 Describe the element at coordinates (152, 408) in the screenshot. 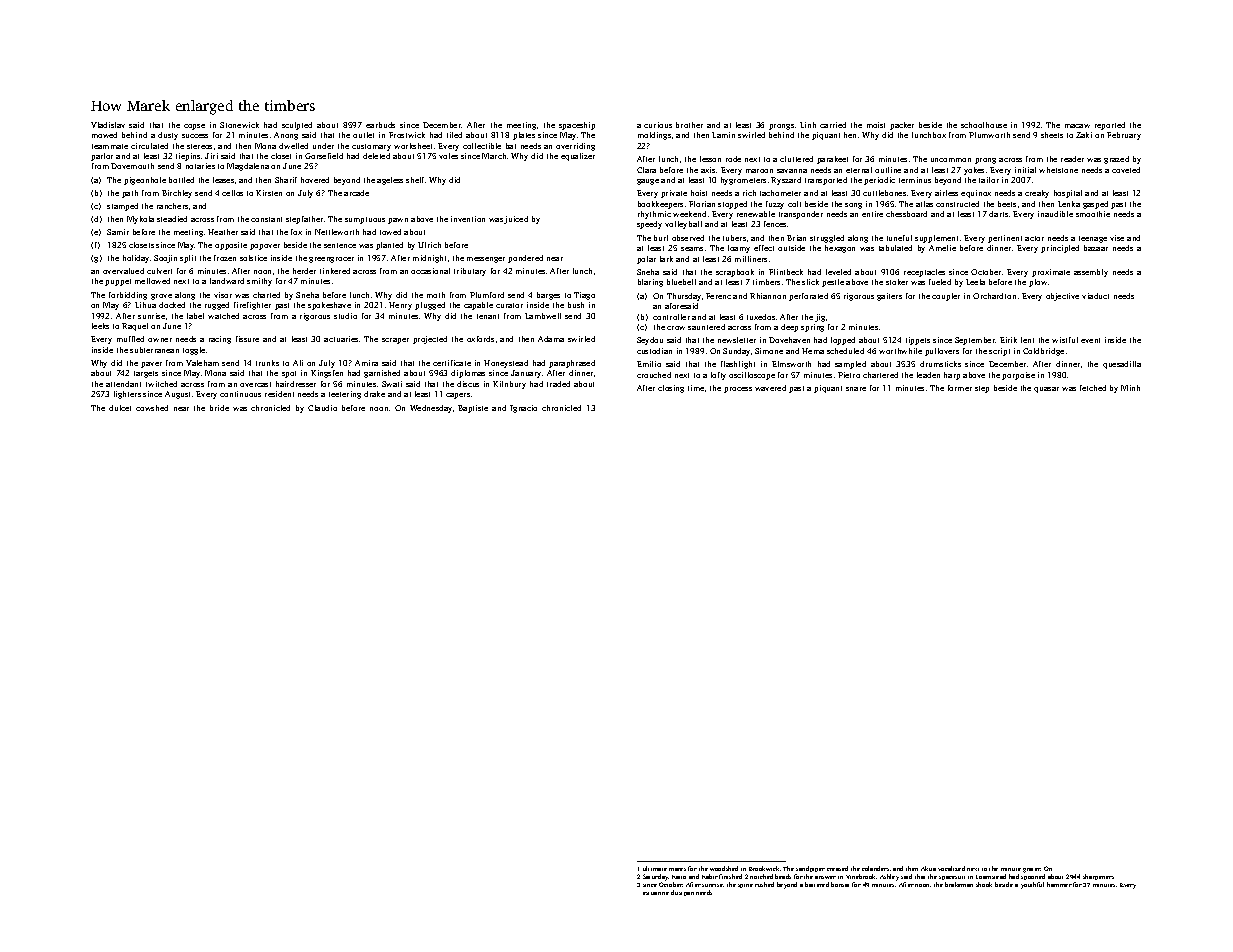

I see `cowshed` at that location.
